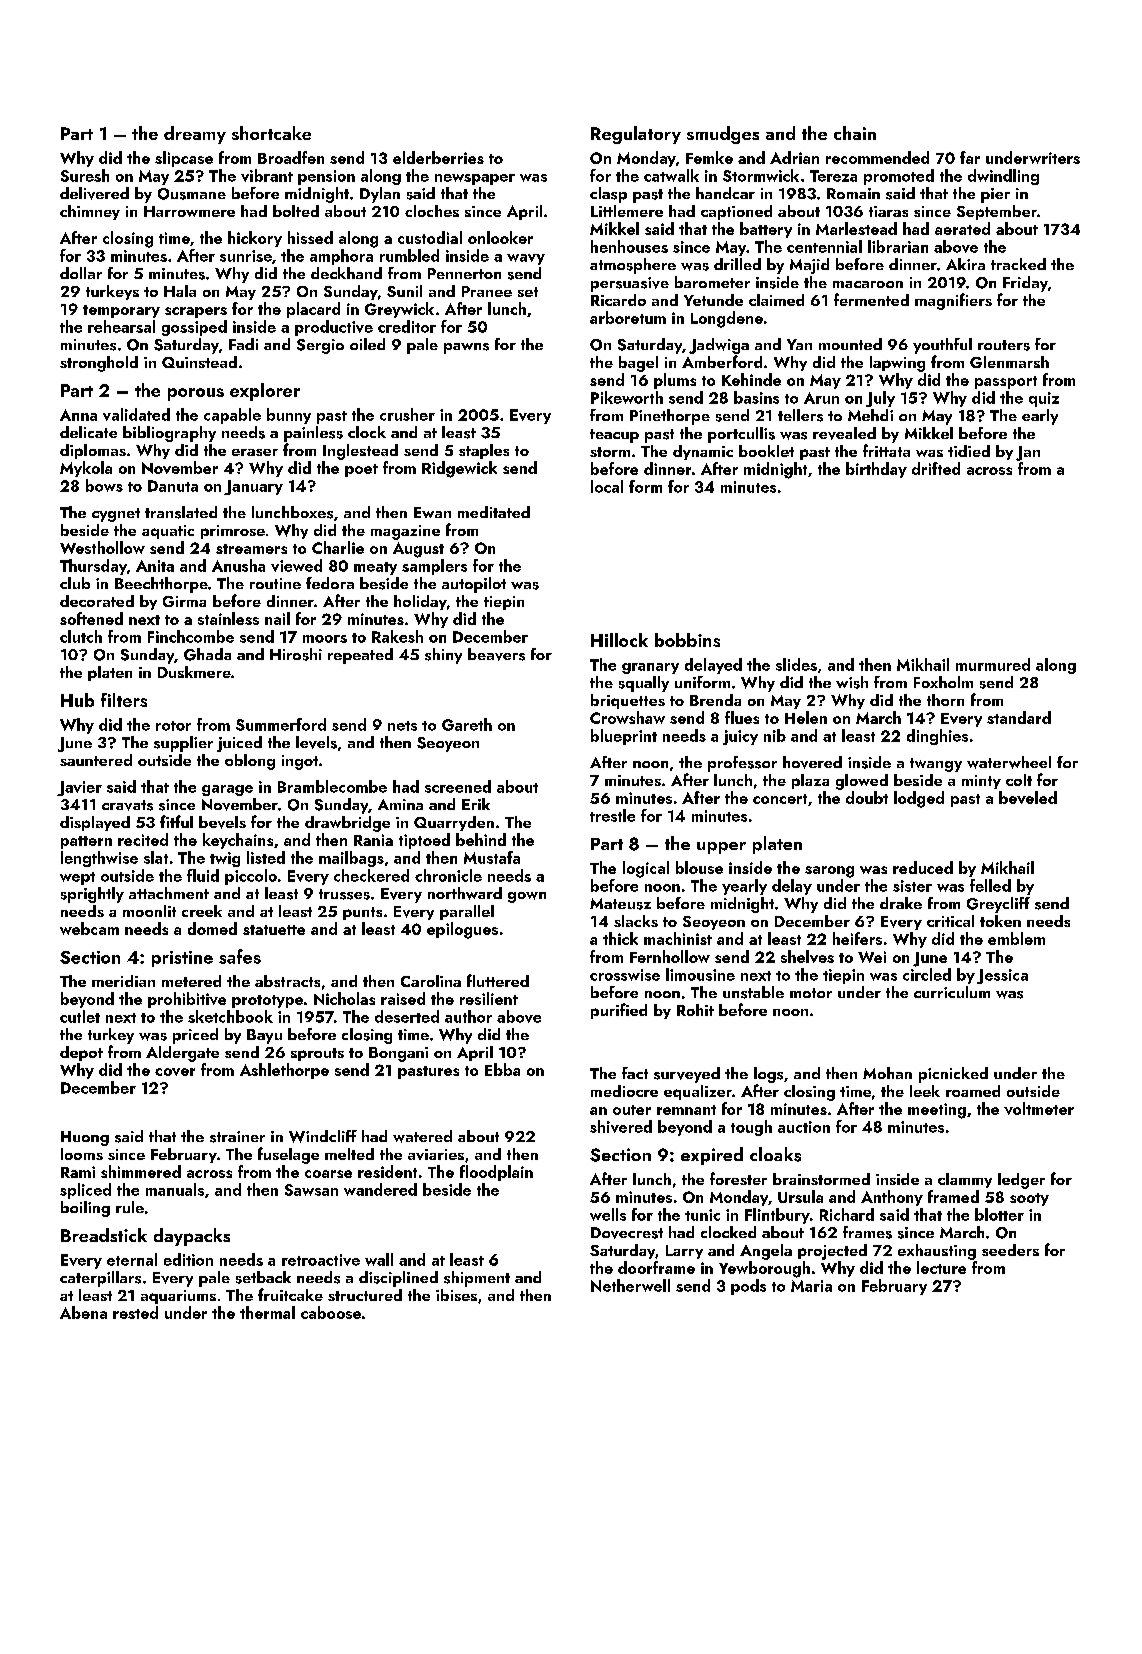 The height and width of the screenshot is (1654, 1142). What do you see at coordinates (79, 788) in the screenshot?
I see `Javier` at bounding box center [79, 788].
